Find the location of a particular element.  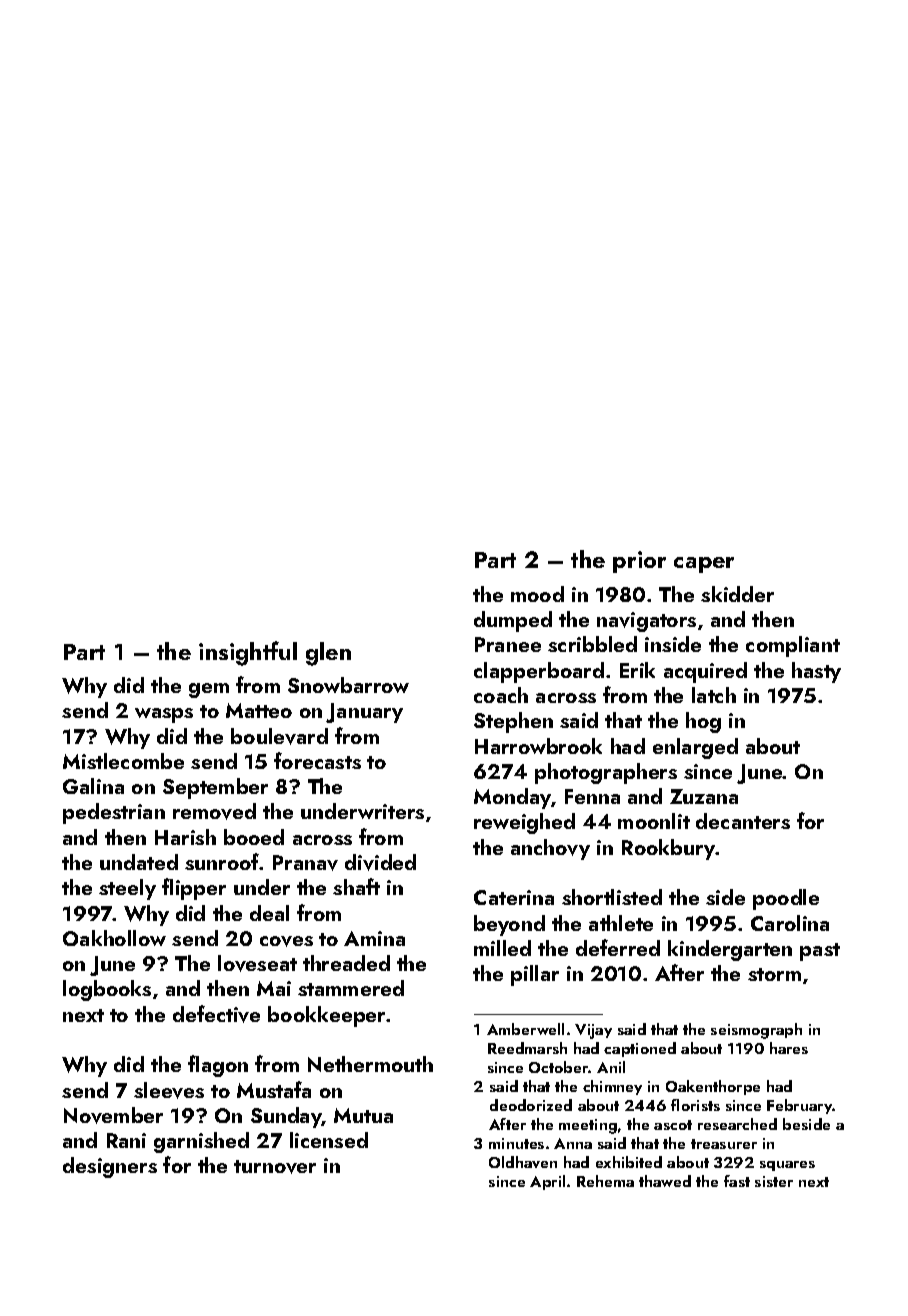

Harish is located at coordinates (185, 837).
